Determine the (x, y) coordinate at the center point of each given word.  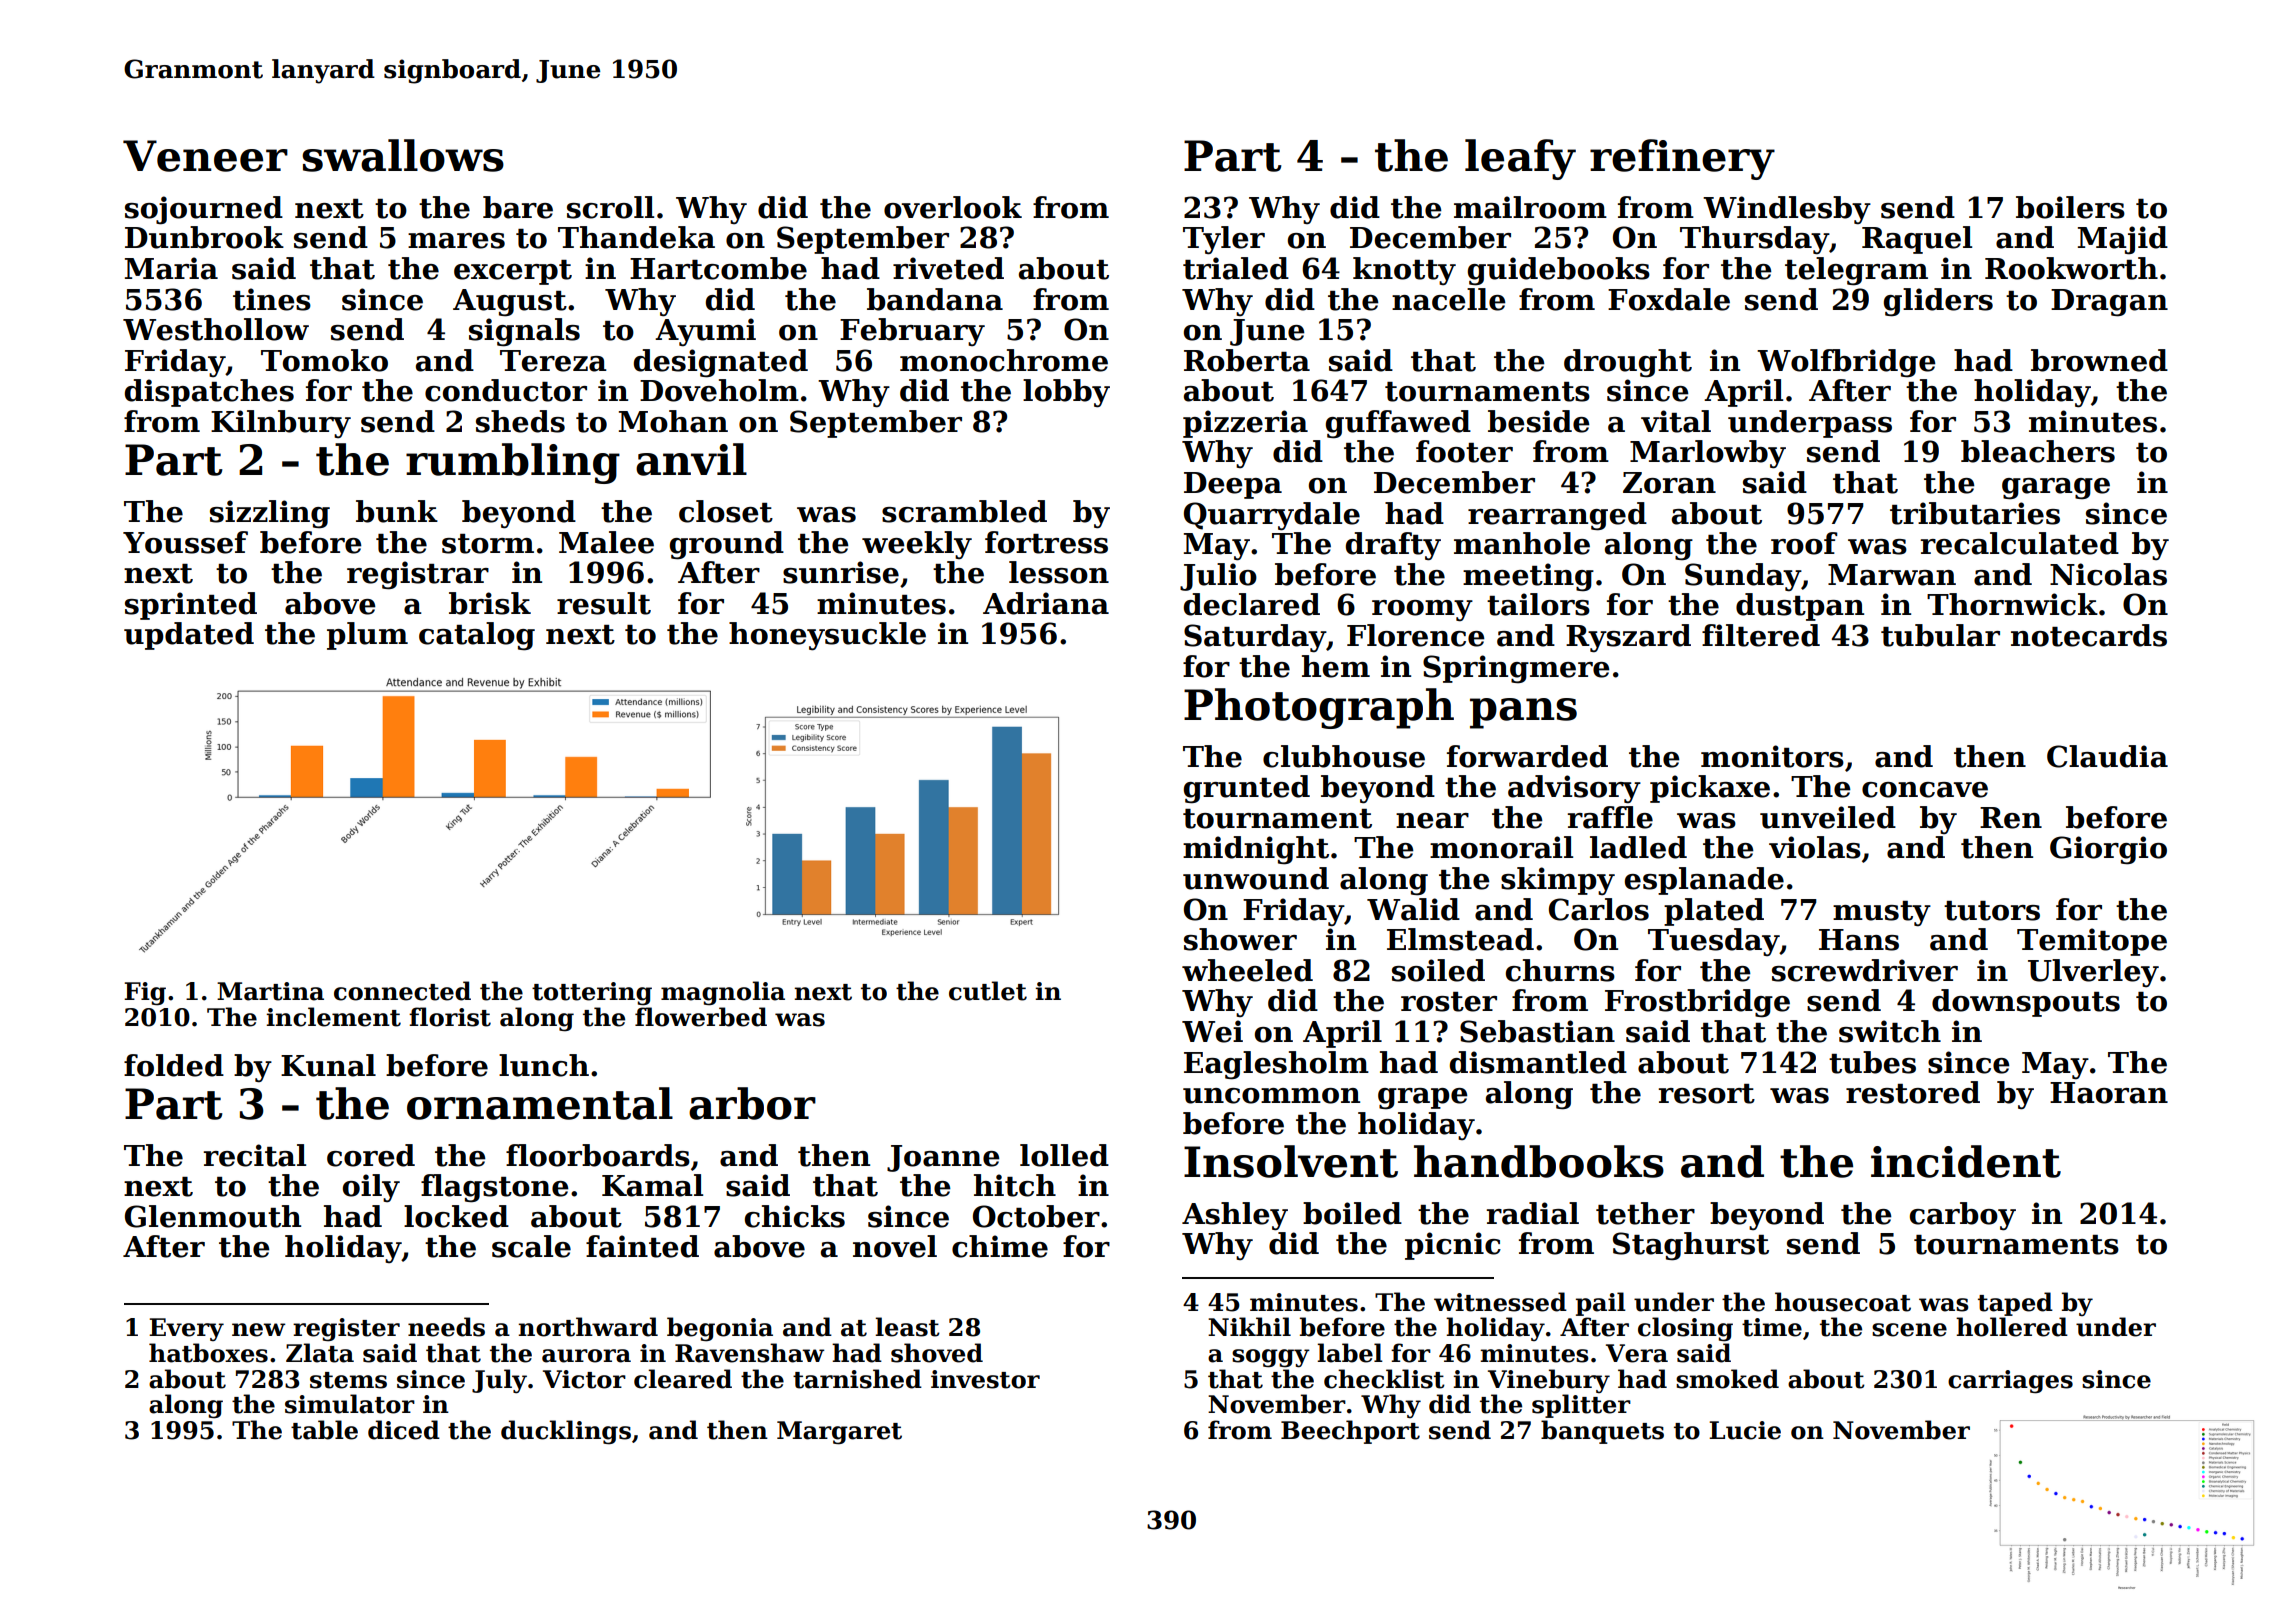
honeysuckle (827, 636)
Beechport (1350, 1432)
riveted (948, 268)
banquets (1602, 1432)
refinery (1682, 159)
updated (189, 636)
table (324, 1430)
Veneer (205, 156)
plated (1714, 912)
